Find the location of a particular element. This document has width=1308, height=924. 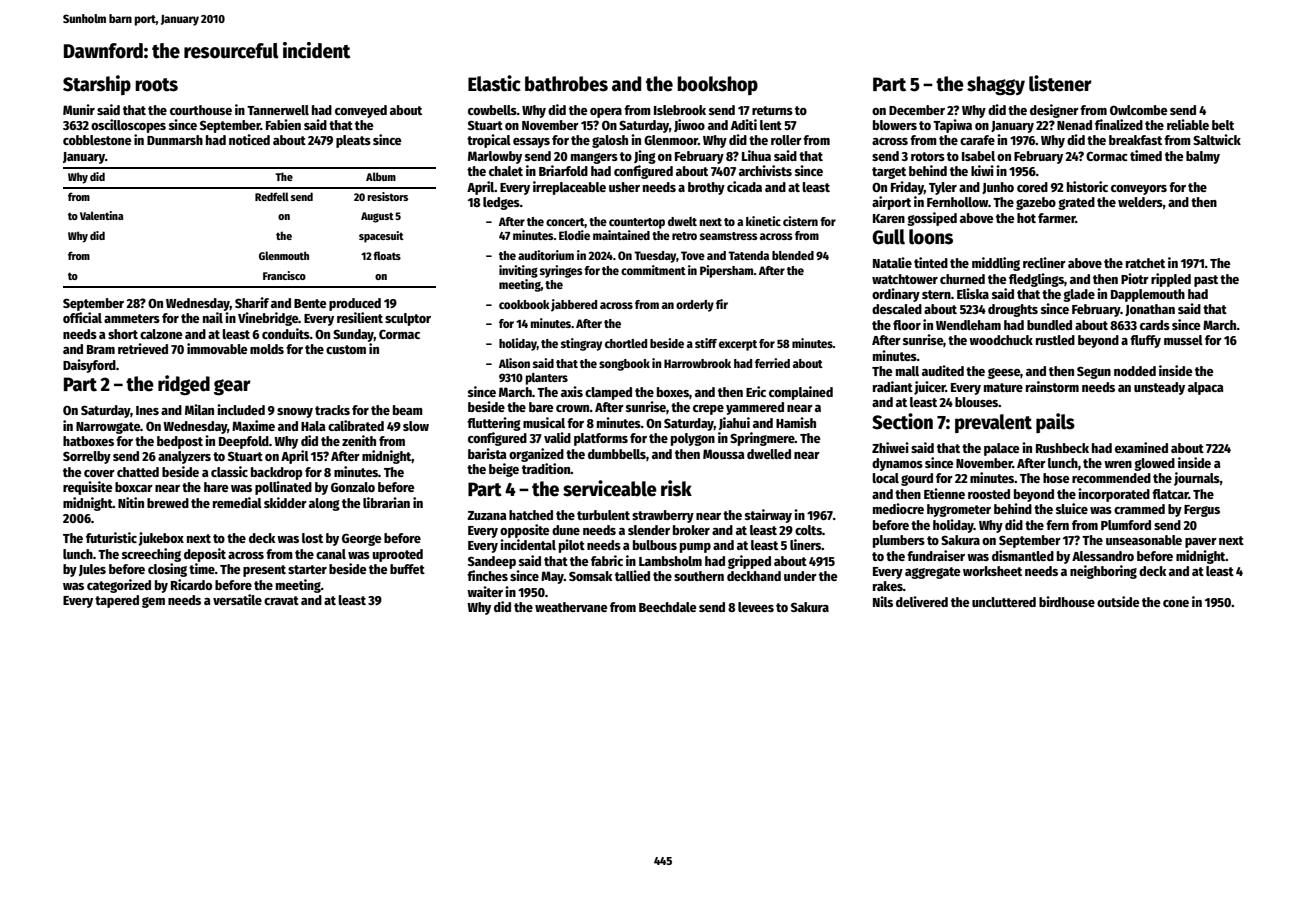

Glenmouth is located at coordinates (284, 255).
